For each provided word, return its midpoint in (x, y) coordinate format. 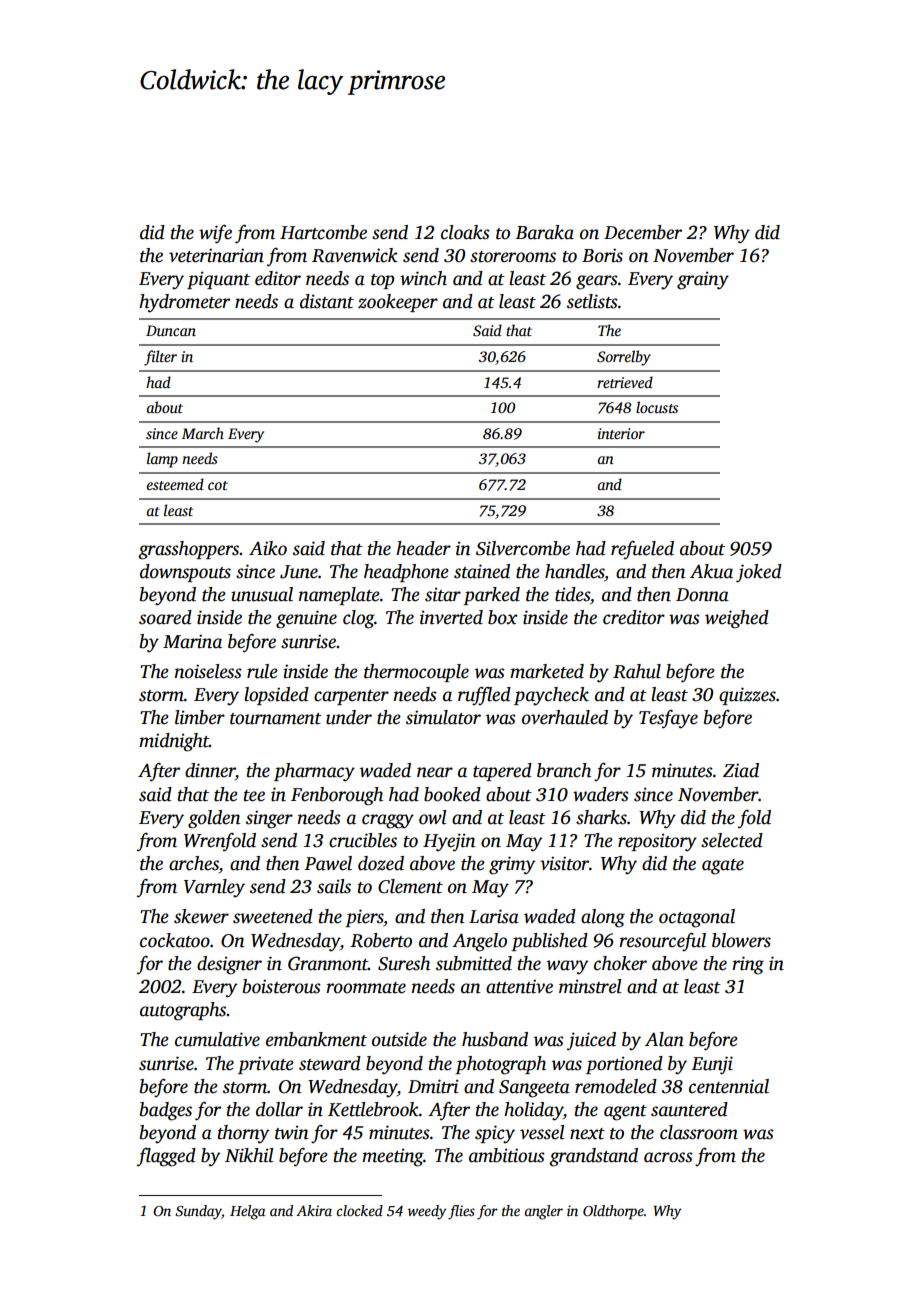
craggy (388, 821)
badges (166, 1111)
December (643, 232)
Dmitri (433, 1086)
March (203, 433)
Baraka (544, 232)
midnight (174, 742)
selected (732, 840)
